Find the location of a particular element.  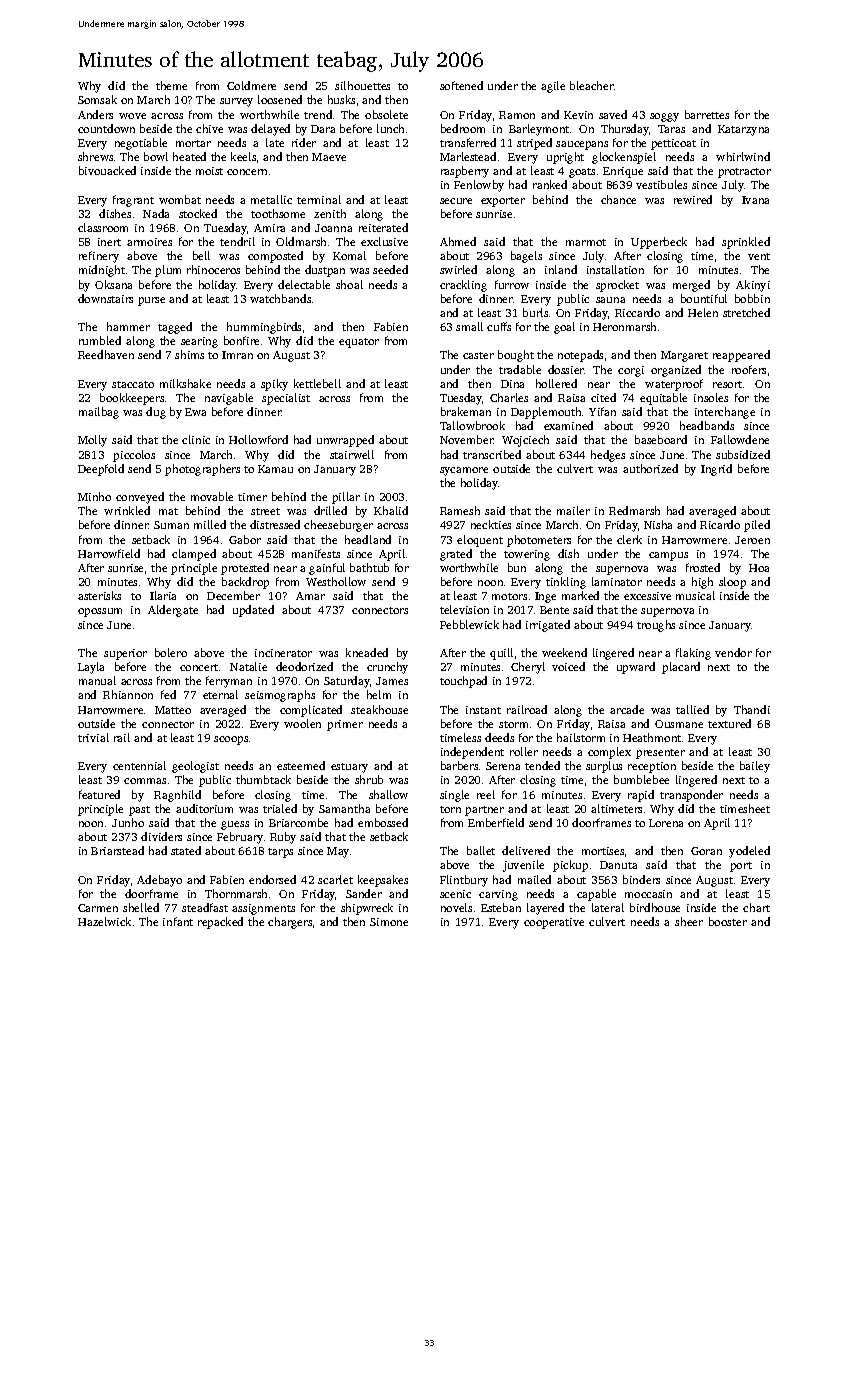

upward is located at coordinates (636, 668).
